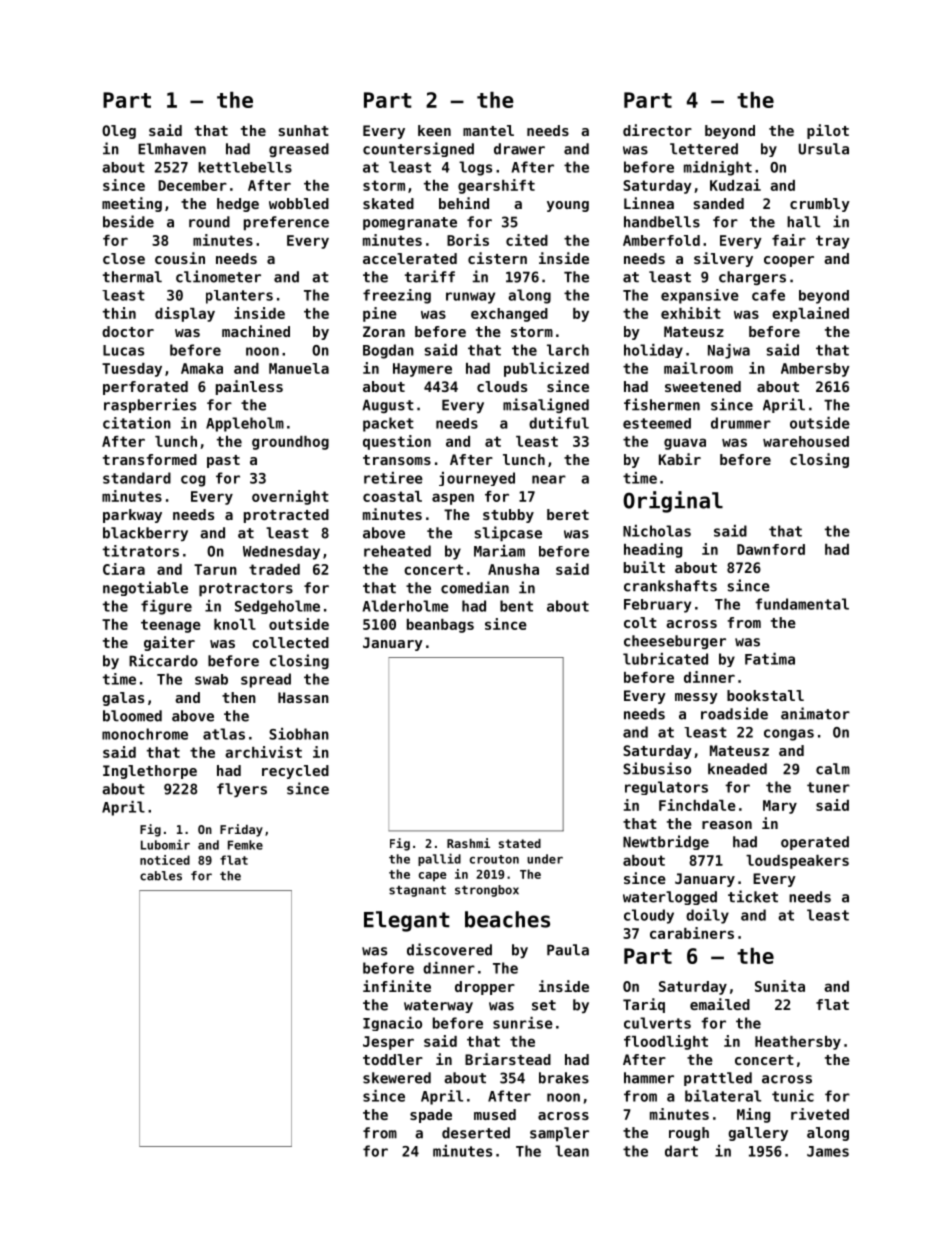  I want to click on spade, so click(431, 1116).
